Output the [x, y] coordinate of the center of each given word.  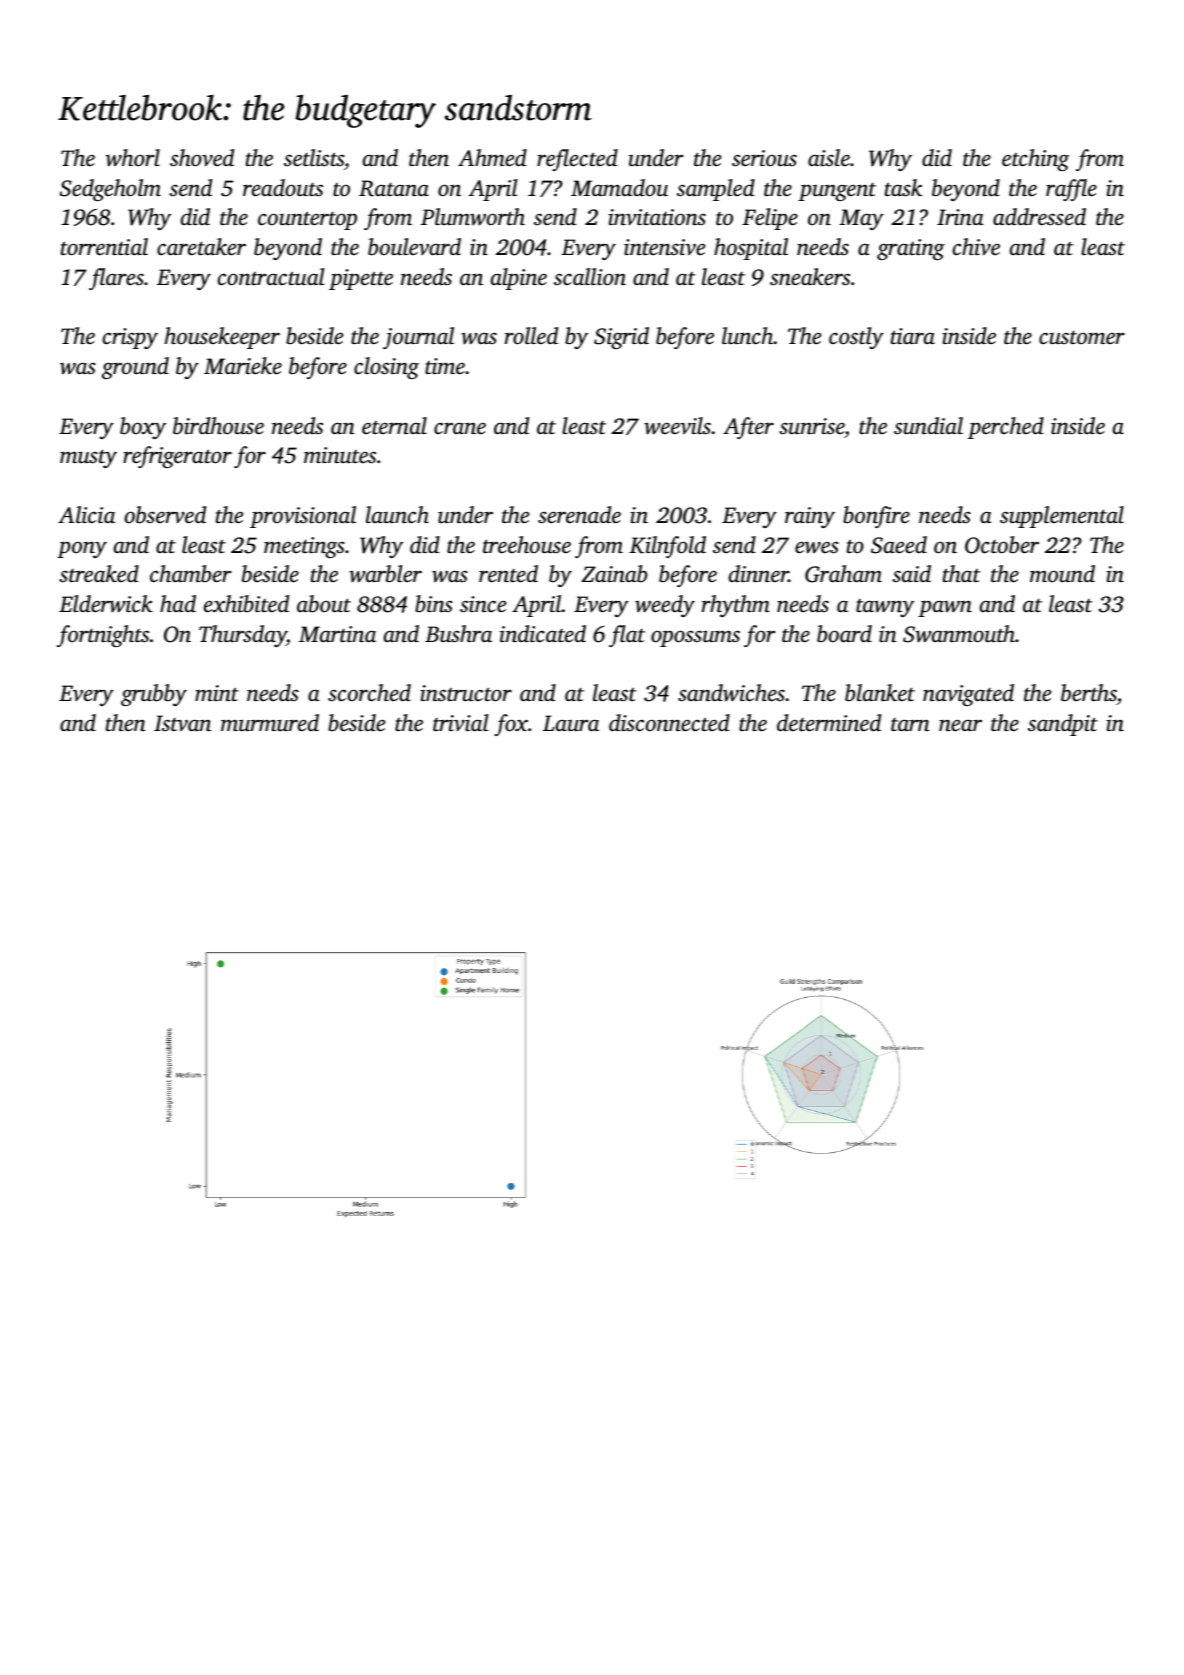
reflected [577, 160]
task [903, 188]
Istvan [182, 723]
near [960, 725]
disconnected [669, 723]
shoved [202, 158]
